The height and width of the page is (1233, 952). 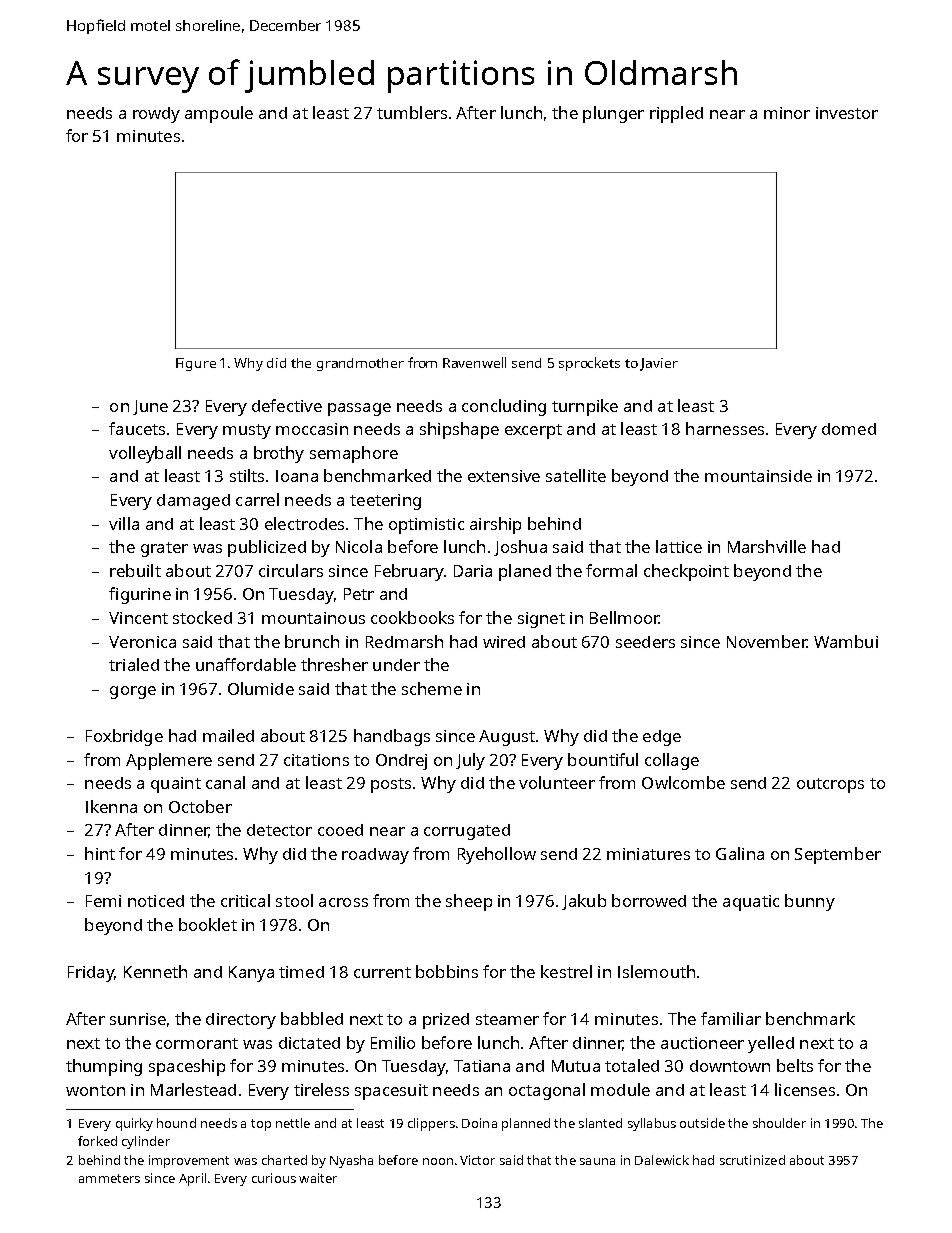 I want to click on Wambui, so click(x=846, y=641).
